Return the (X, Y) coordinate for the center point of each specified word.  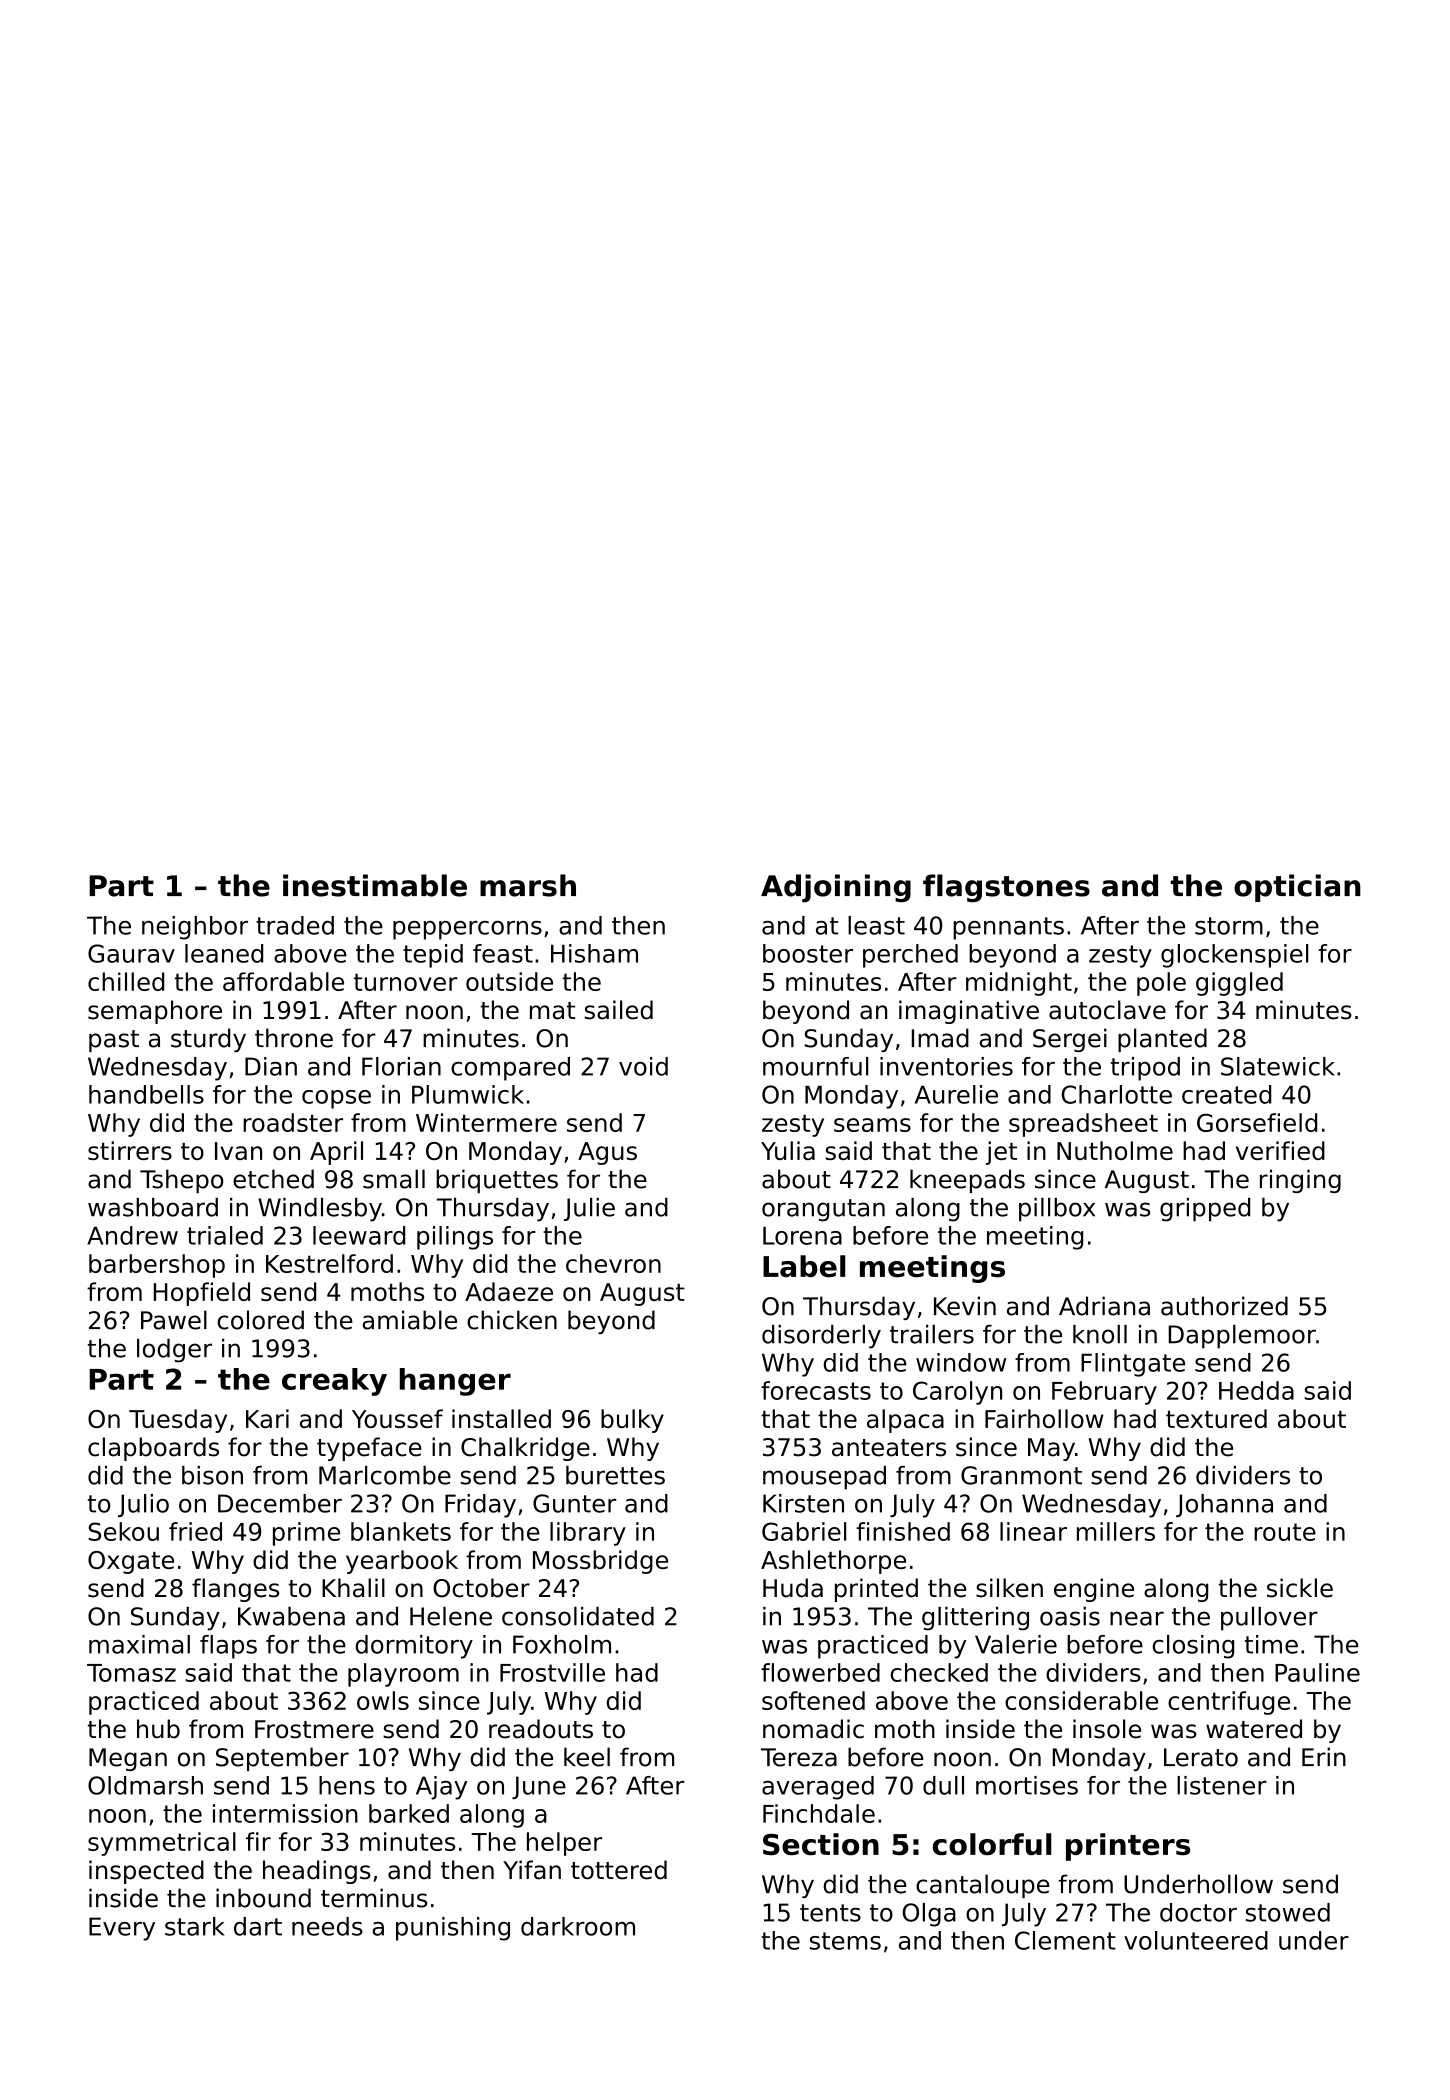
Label (804, 1266)
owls (383, 1700)
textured (1216, 1418)
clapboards (153, 1449)
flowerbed (820, 1672)
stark (195, 1926)
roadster (293, 1122)
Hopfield (202, 1294)
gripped (1205, 1210)
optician (1297, 888)
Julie (589, 1209)
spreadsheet (1083, 1125)
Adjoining (836, 888)
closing (1193, 1647)
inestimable (375, 885)
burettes (615, 1475)
